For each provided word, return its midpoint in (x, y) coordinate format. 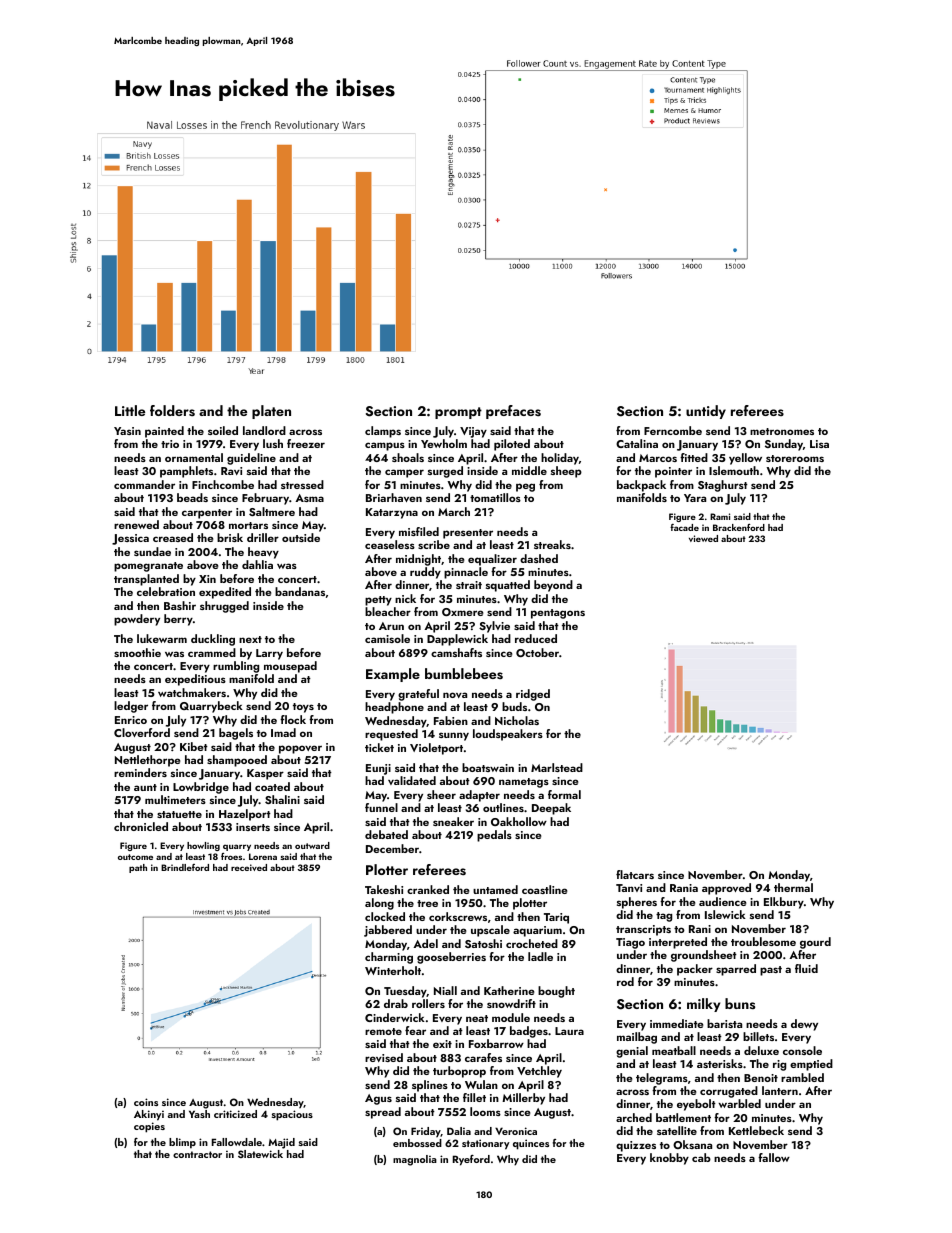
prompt (458, 413)
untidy (706, 412)
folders (172, 411)
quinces (531, 1144)
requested (391, 735)
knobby (669, 1159)
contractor (197, 1154)
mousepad (290, 667)
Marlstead (557, 767)
